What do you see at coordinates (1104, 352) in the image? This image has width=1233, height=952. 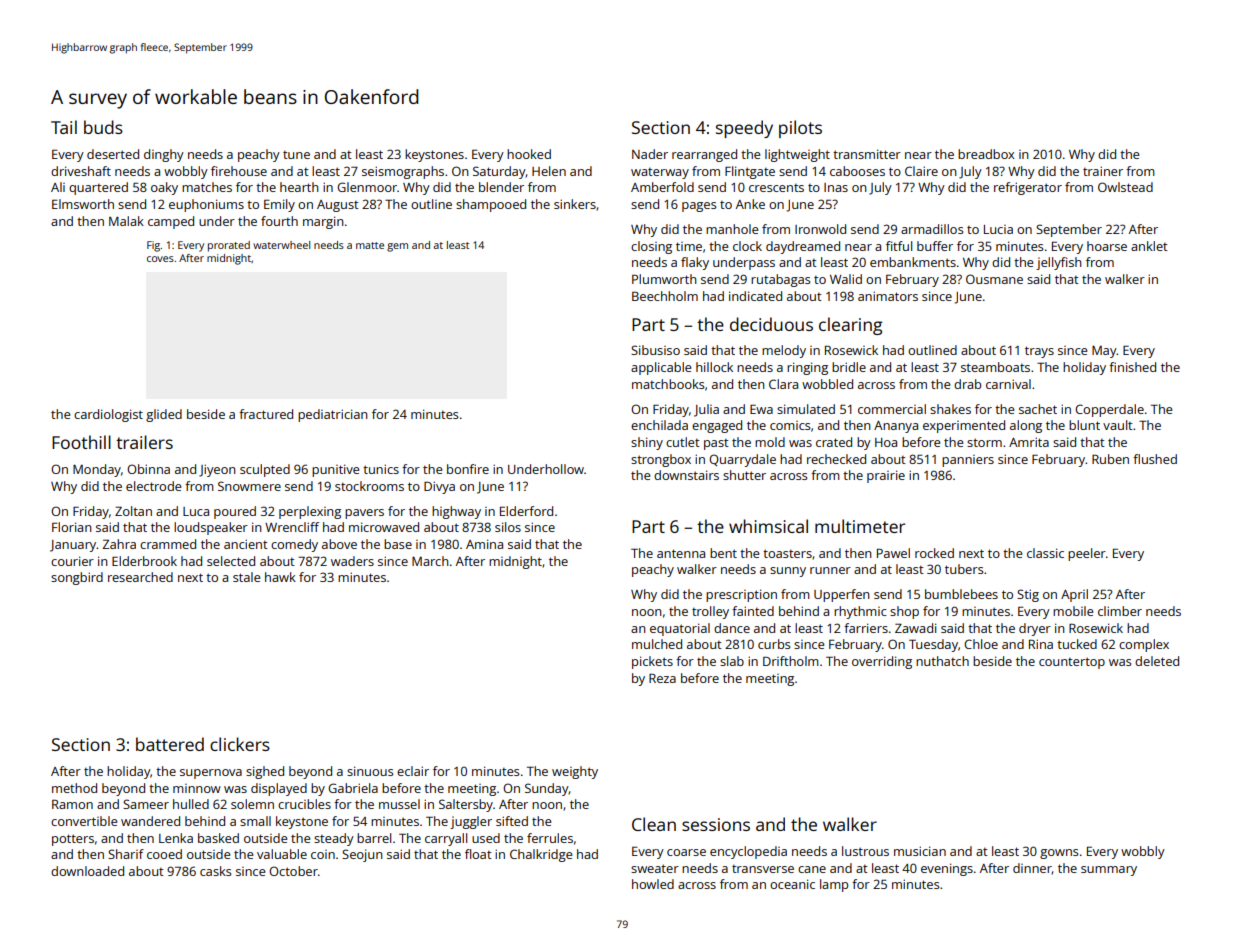 I see `May` at bounding box center [1104, 352].
